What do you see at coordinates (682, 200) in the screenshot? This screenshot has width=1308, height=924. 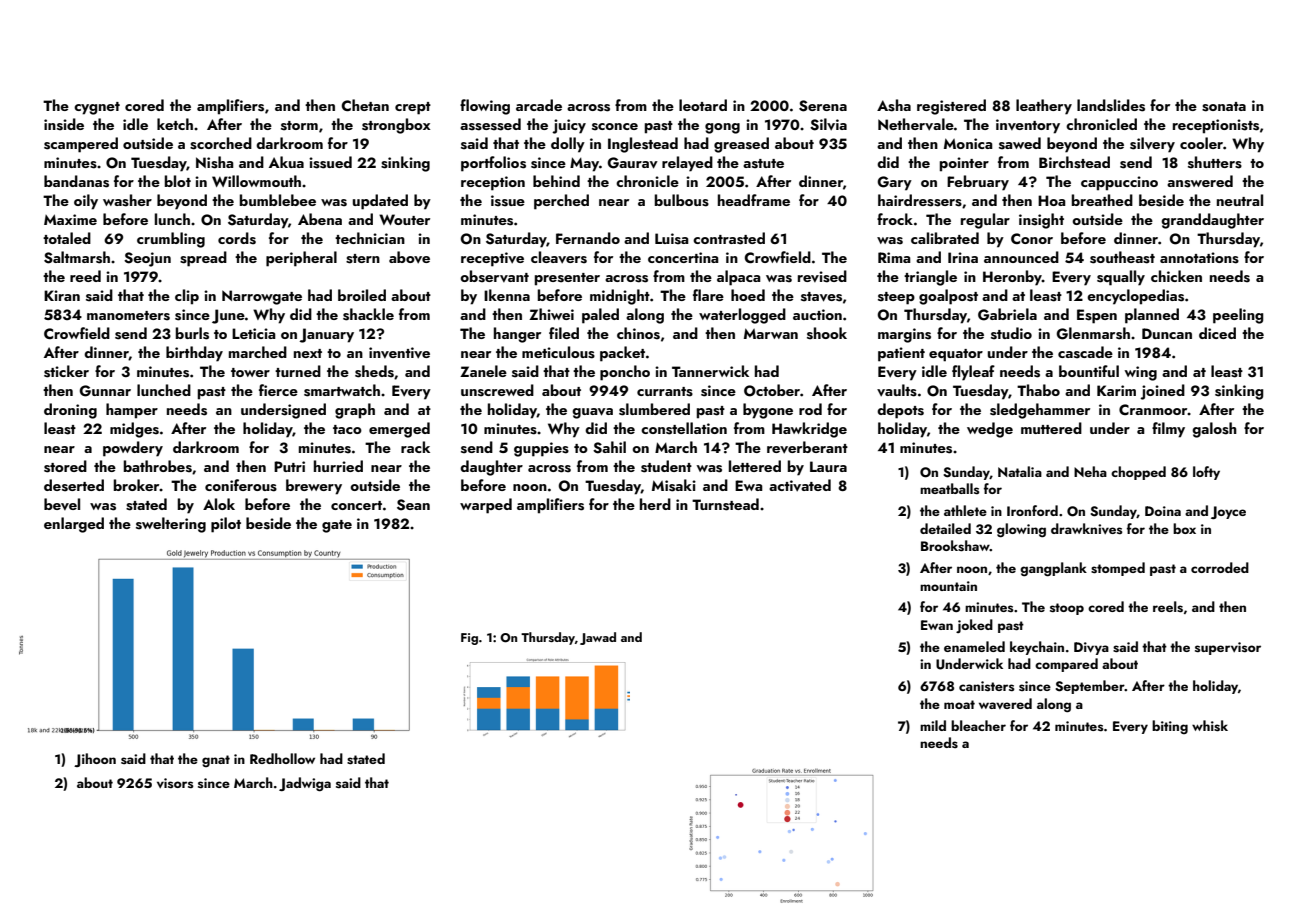 I see `bulbous` at bounding box center [682, 200].
